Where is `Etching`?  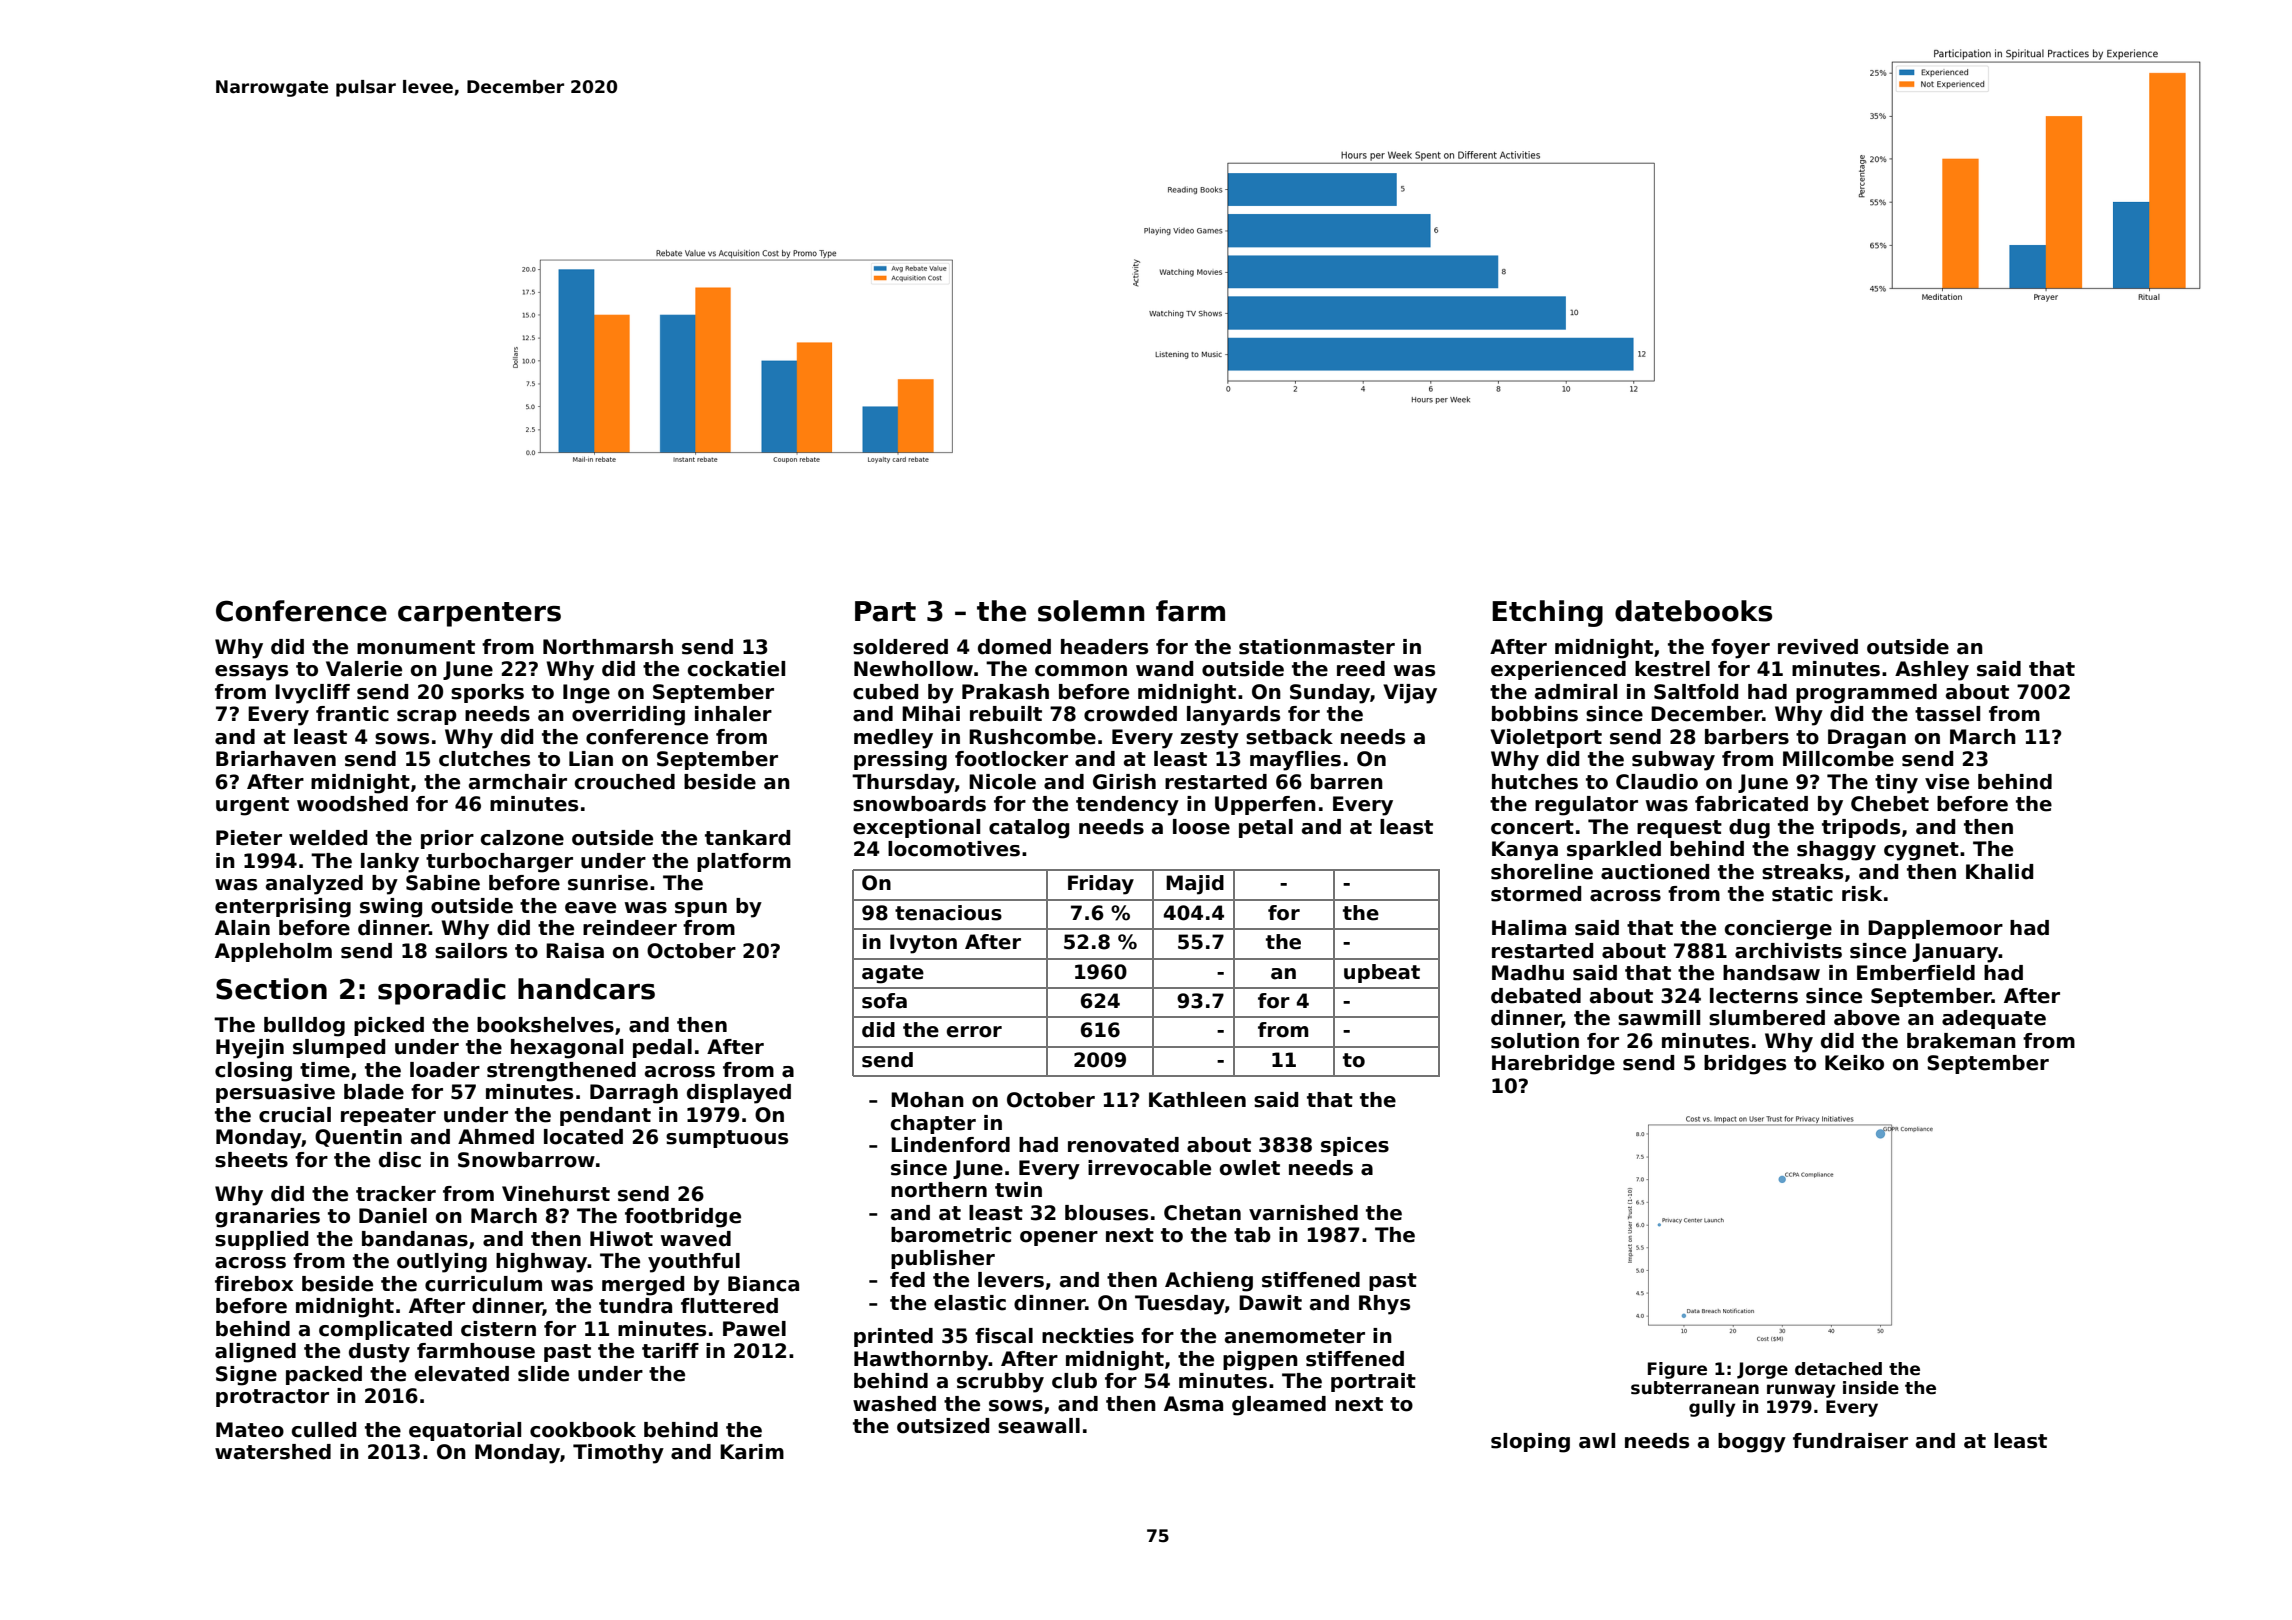 Etching is located at coordinates (1547, 613).
